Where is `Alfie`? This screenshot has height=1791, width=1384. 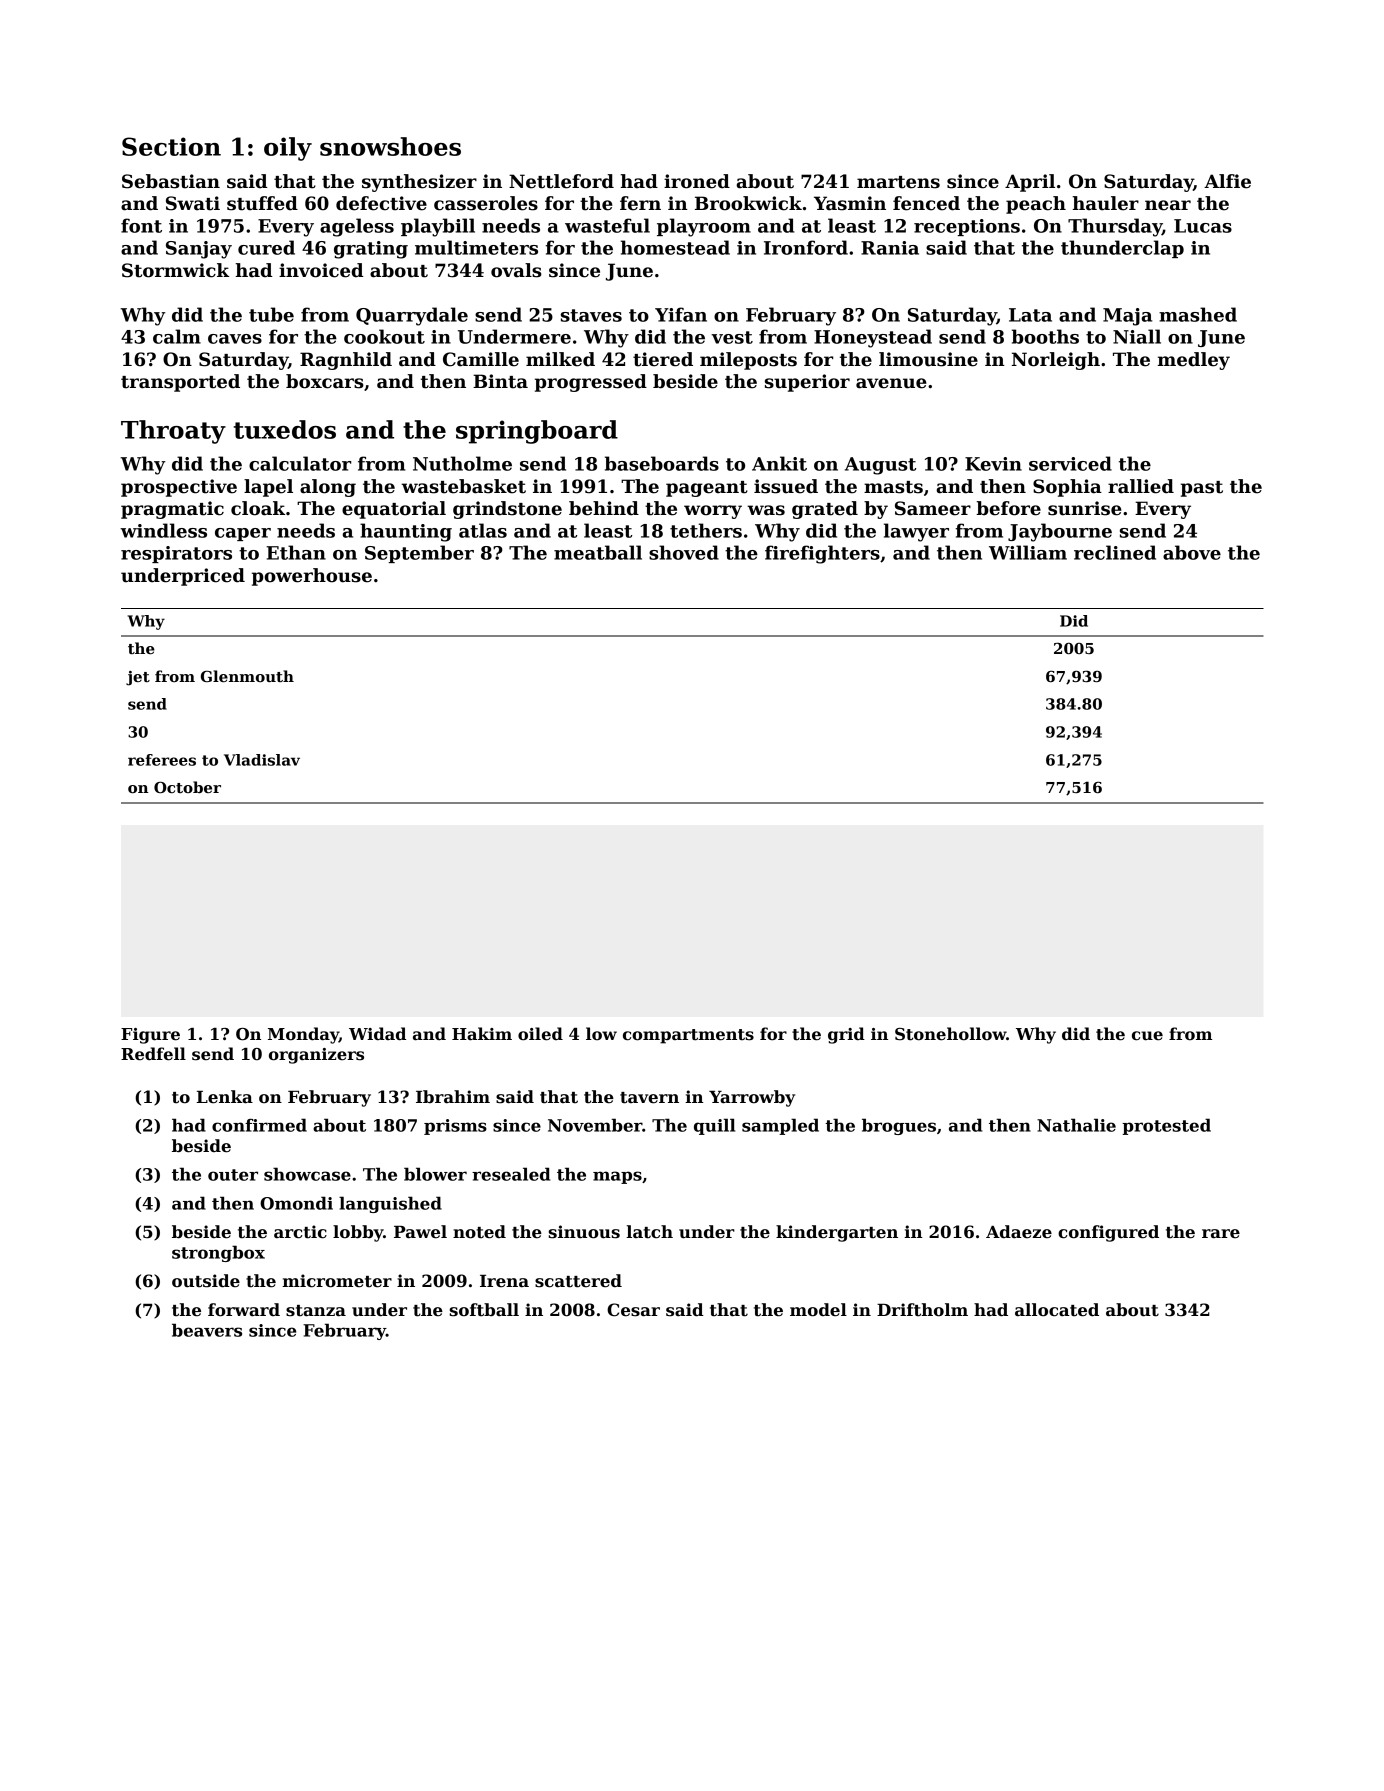 Alfie is located at coordinates (1227, 181).
